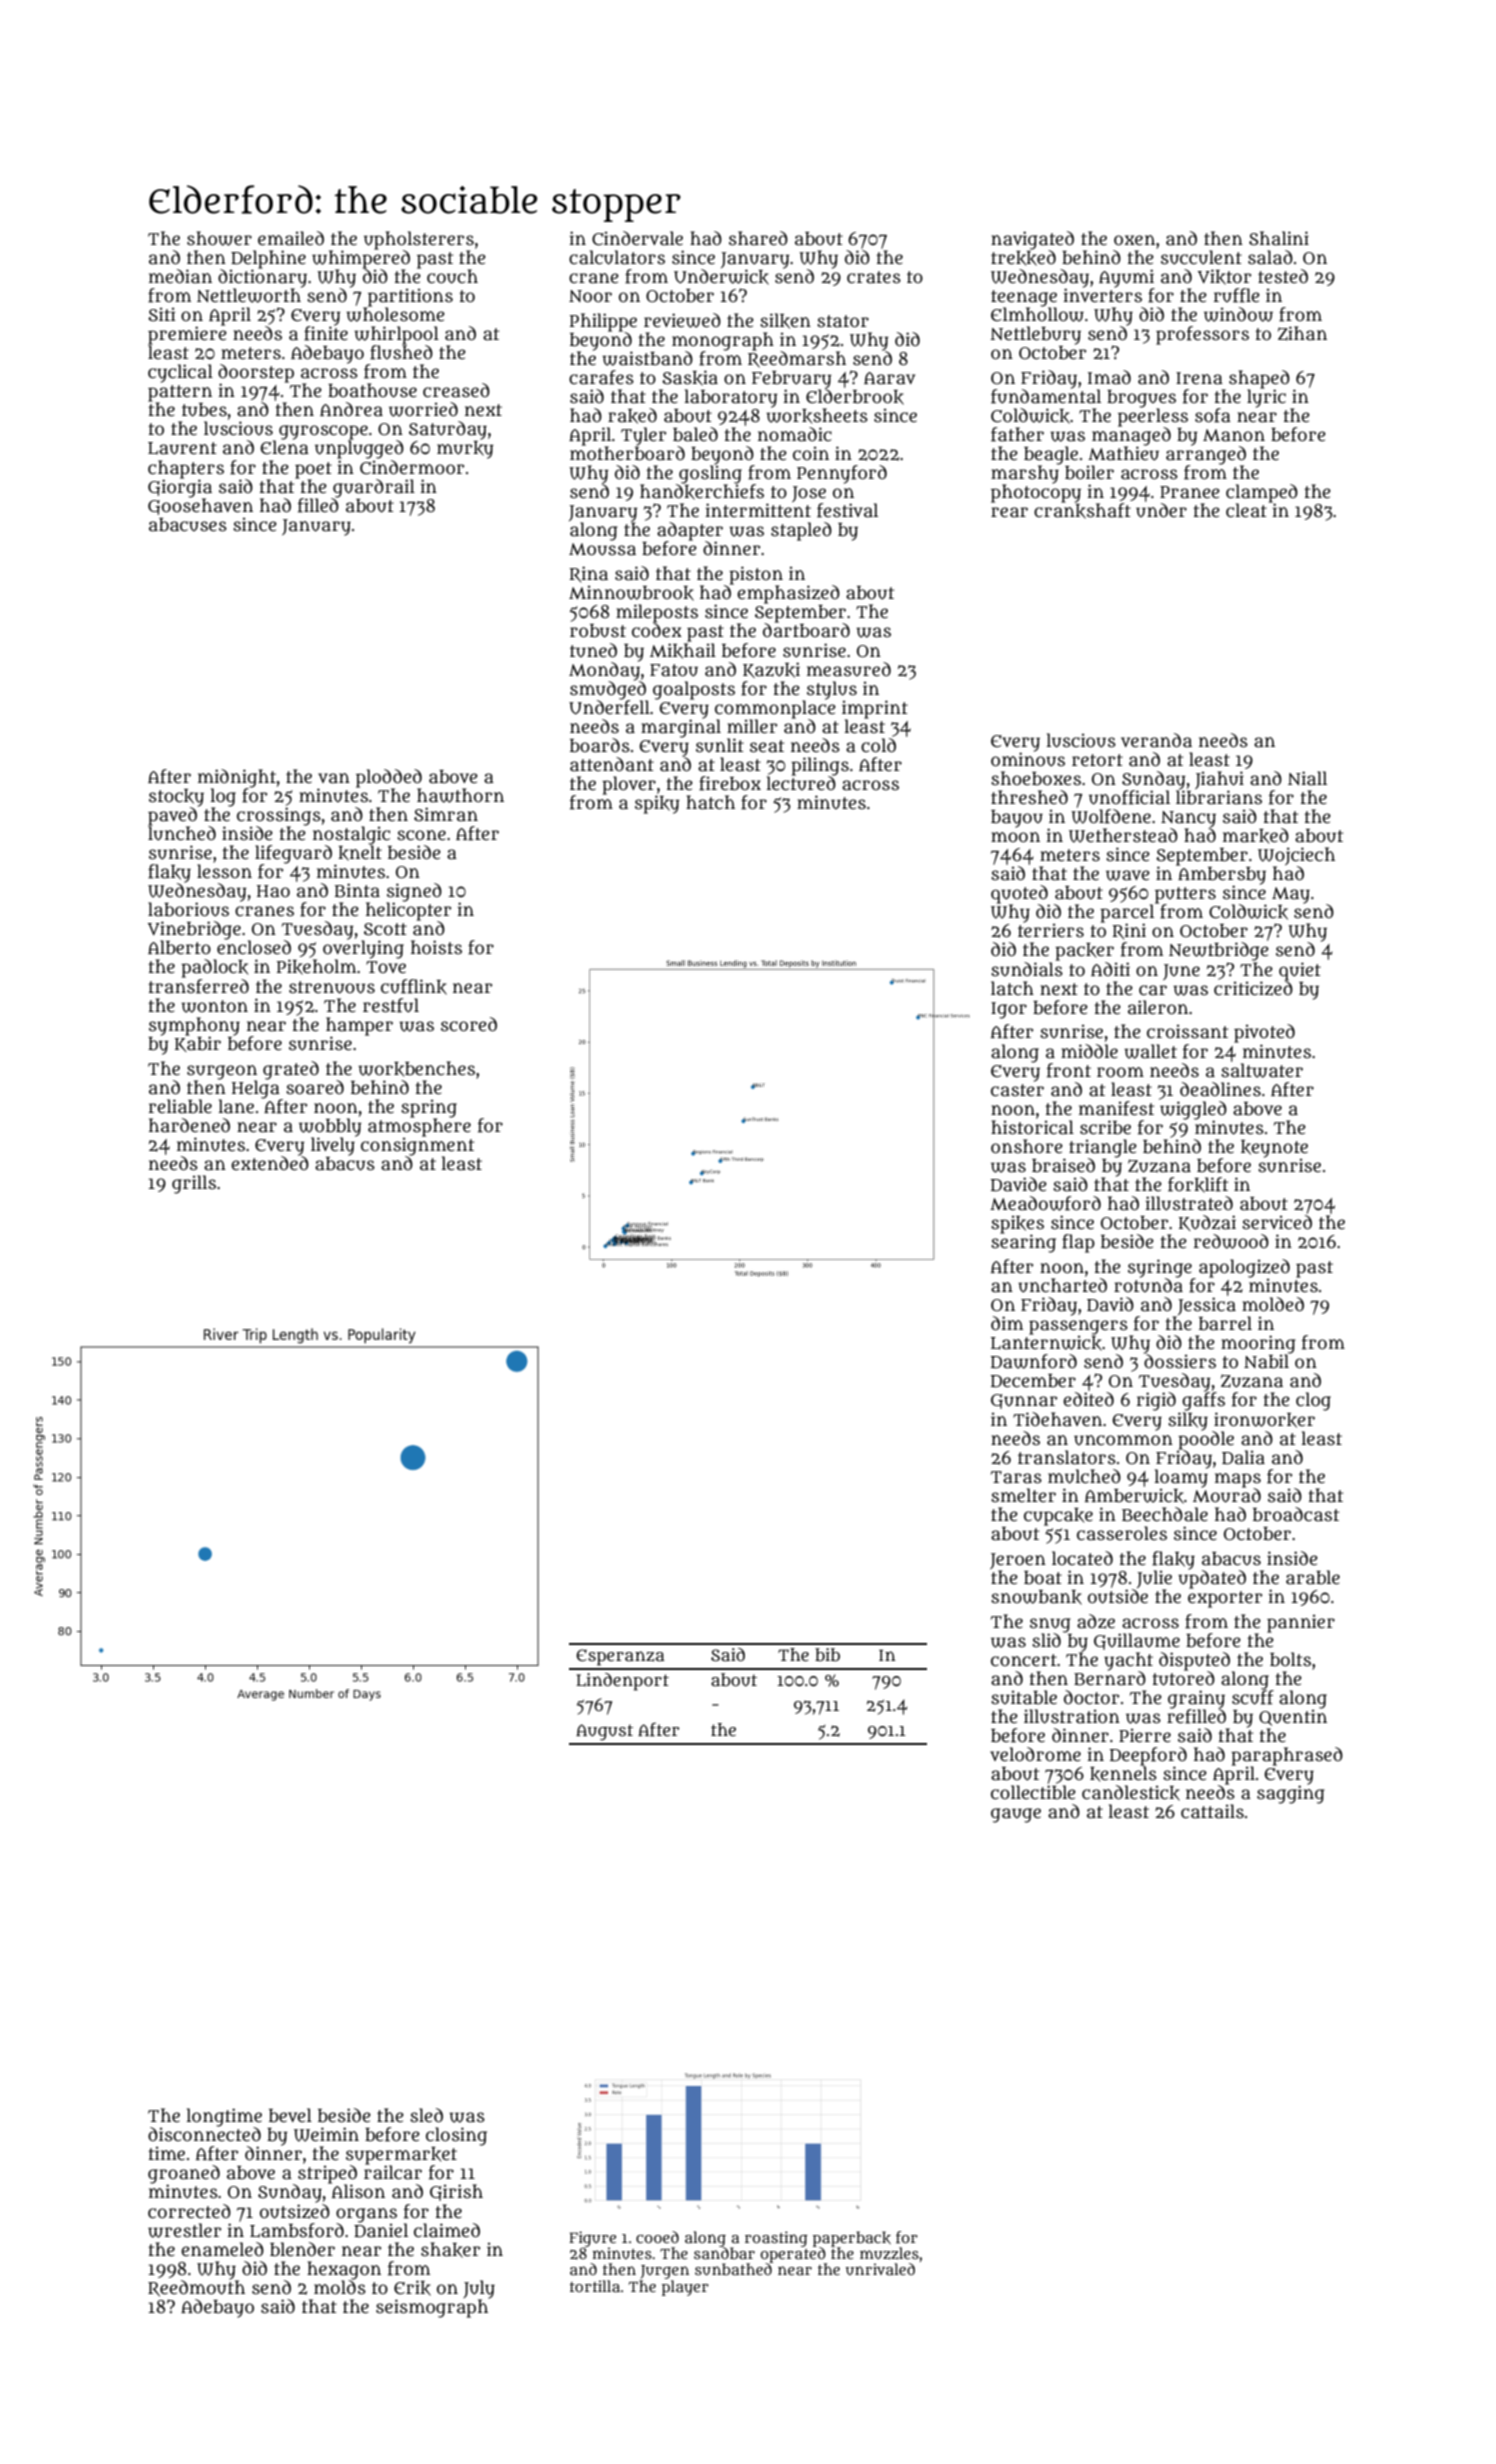  Describe the element at coordinates (340, 2287) in the screenshot. I see `molds` at that location.
